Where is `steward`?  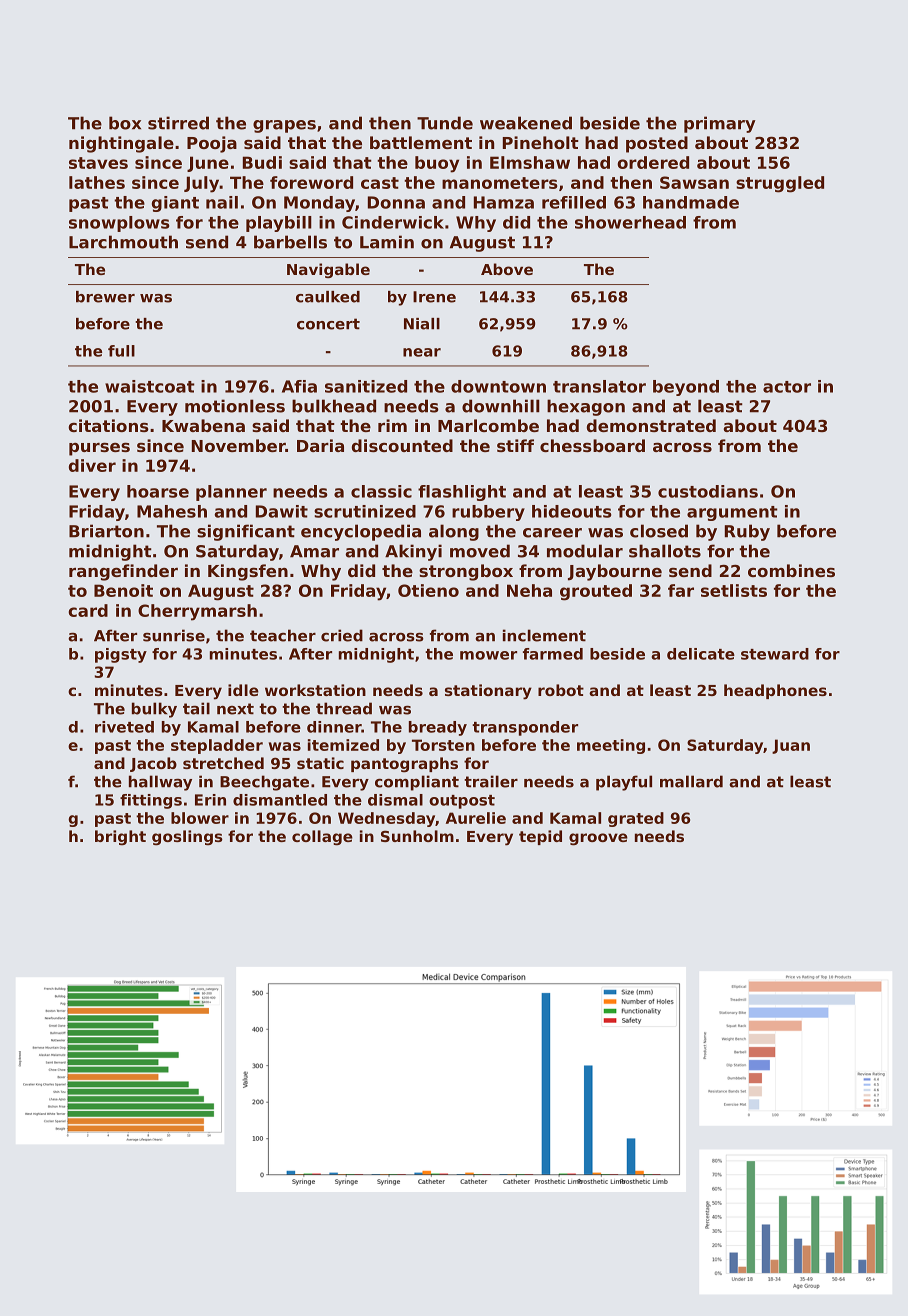
steward is located at coordinates (775, 654).
